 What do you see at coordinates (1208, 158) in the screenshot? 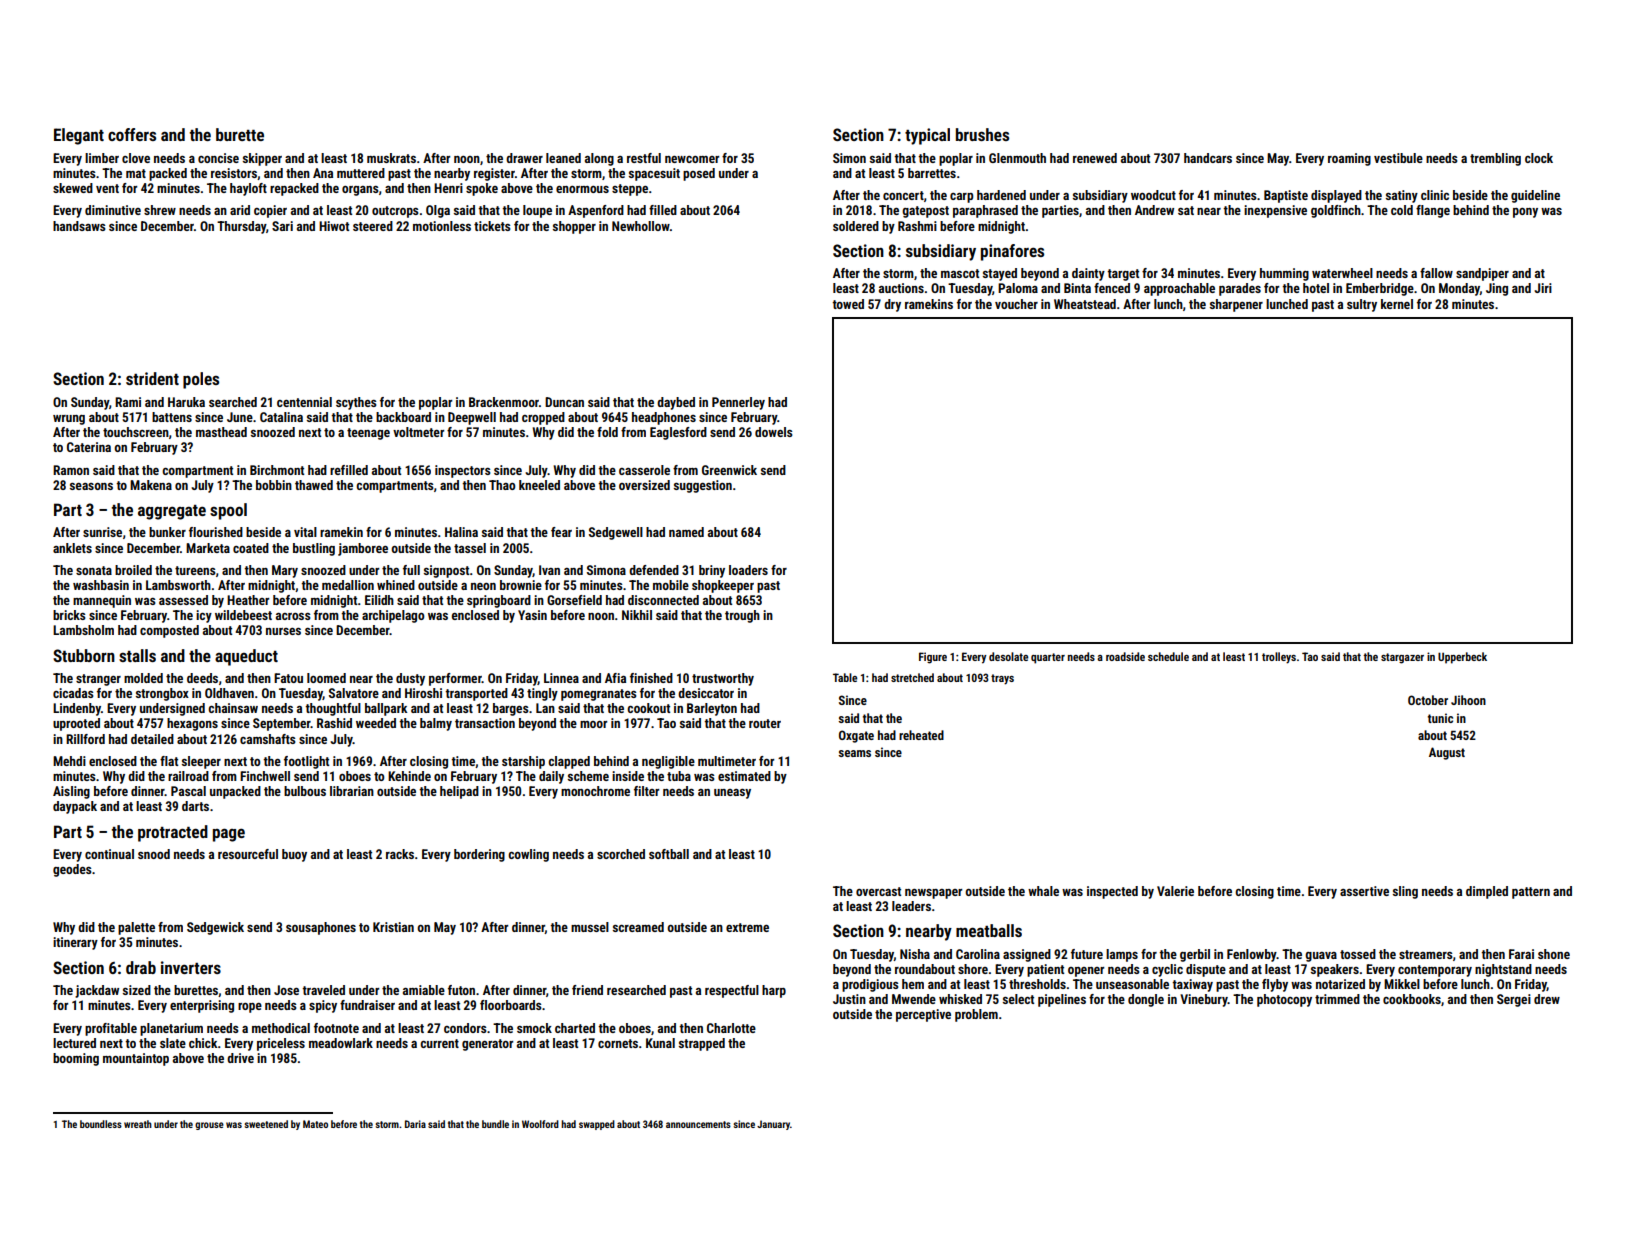
I see `handcars` at bounding box center [1208, 158].
